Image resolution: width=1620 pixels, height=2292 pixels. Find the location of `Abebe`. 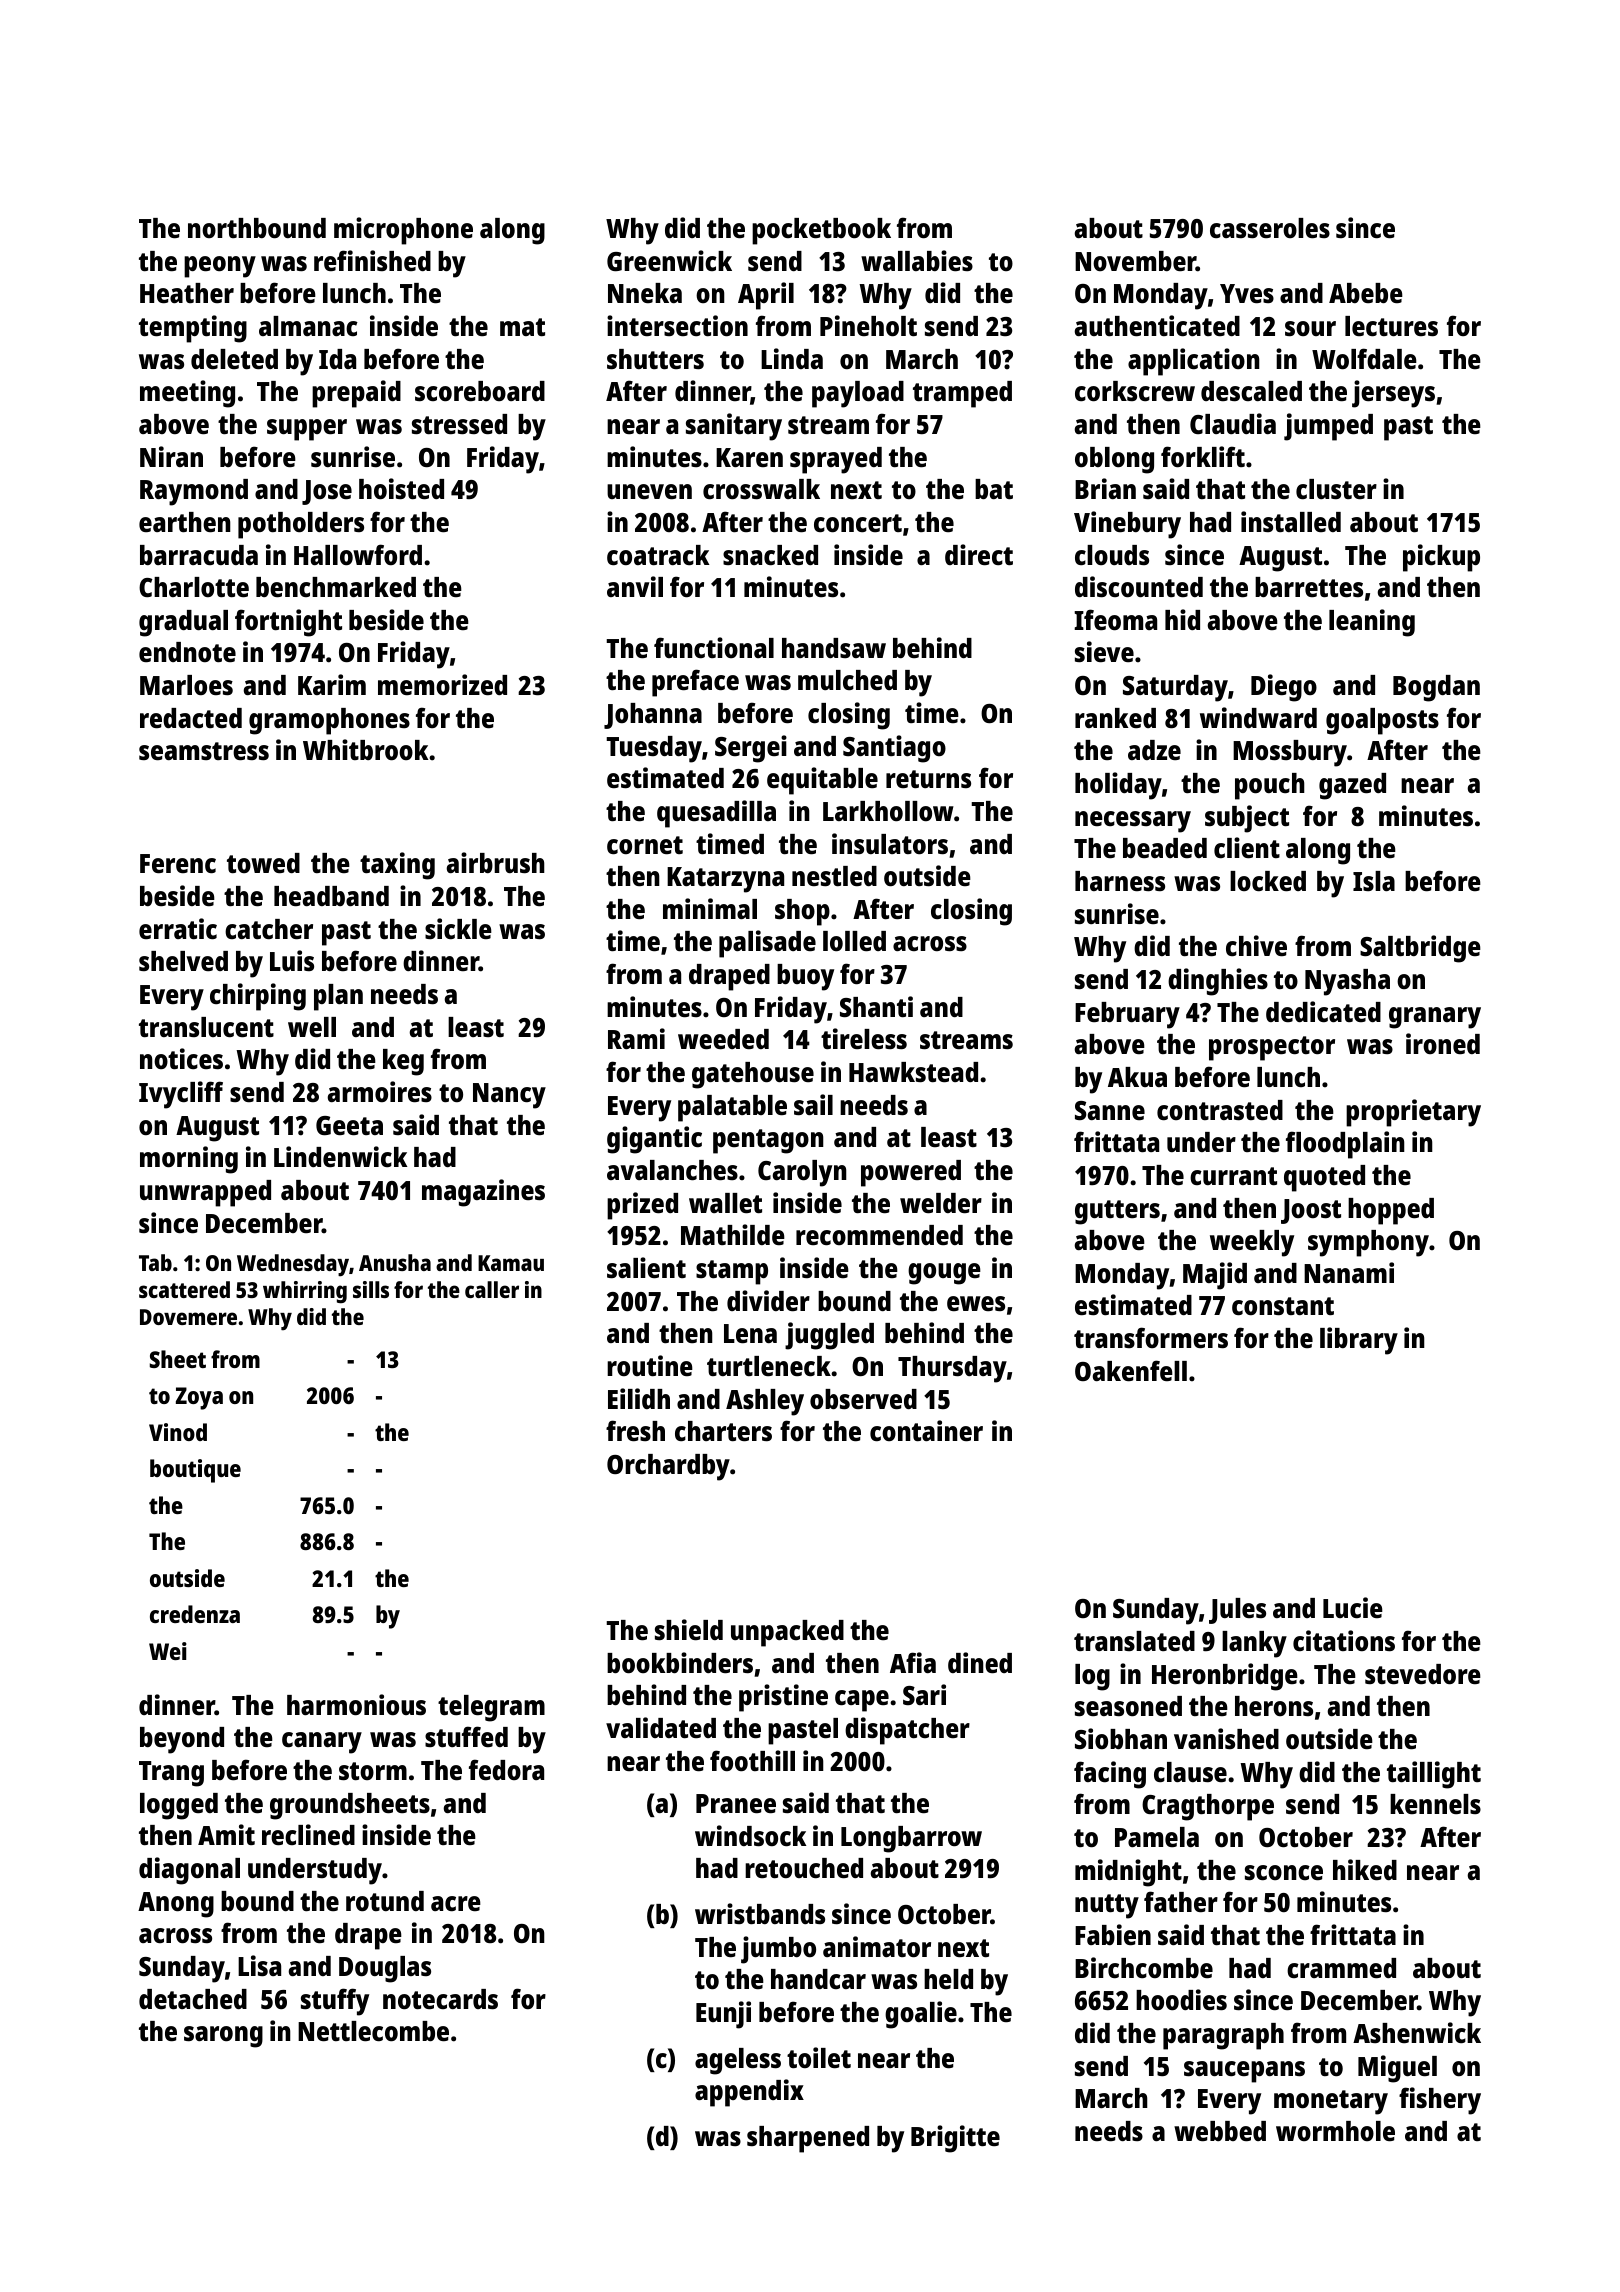

Abebe is located at coordinates (1366, 293).
